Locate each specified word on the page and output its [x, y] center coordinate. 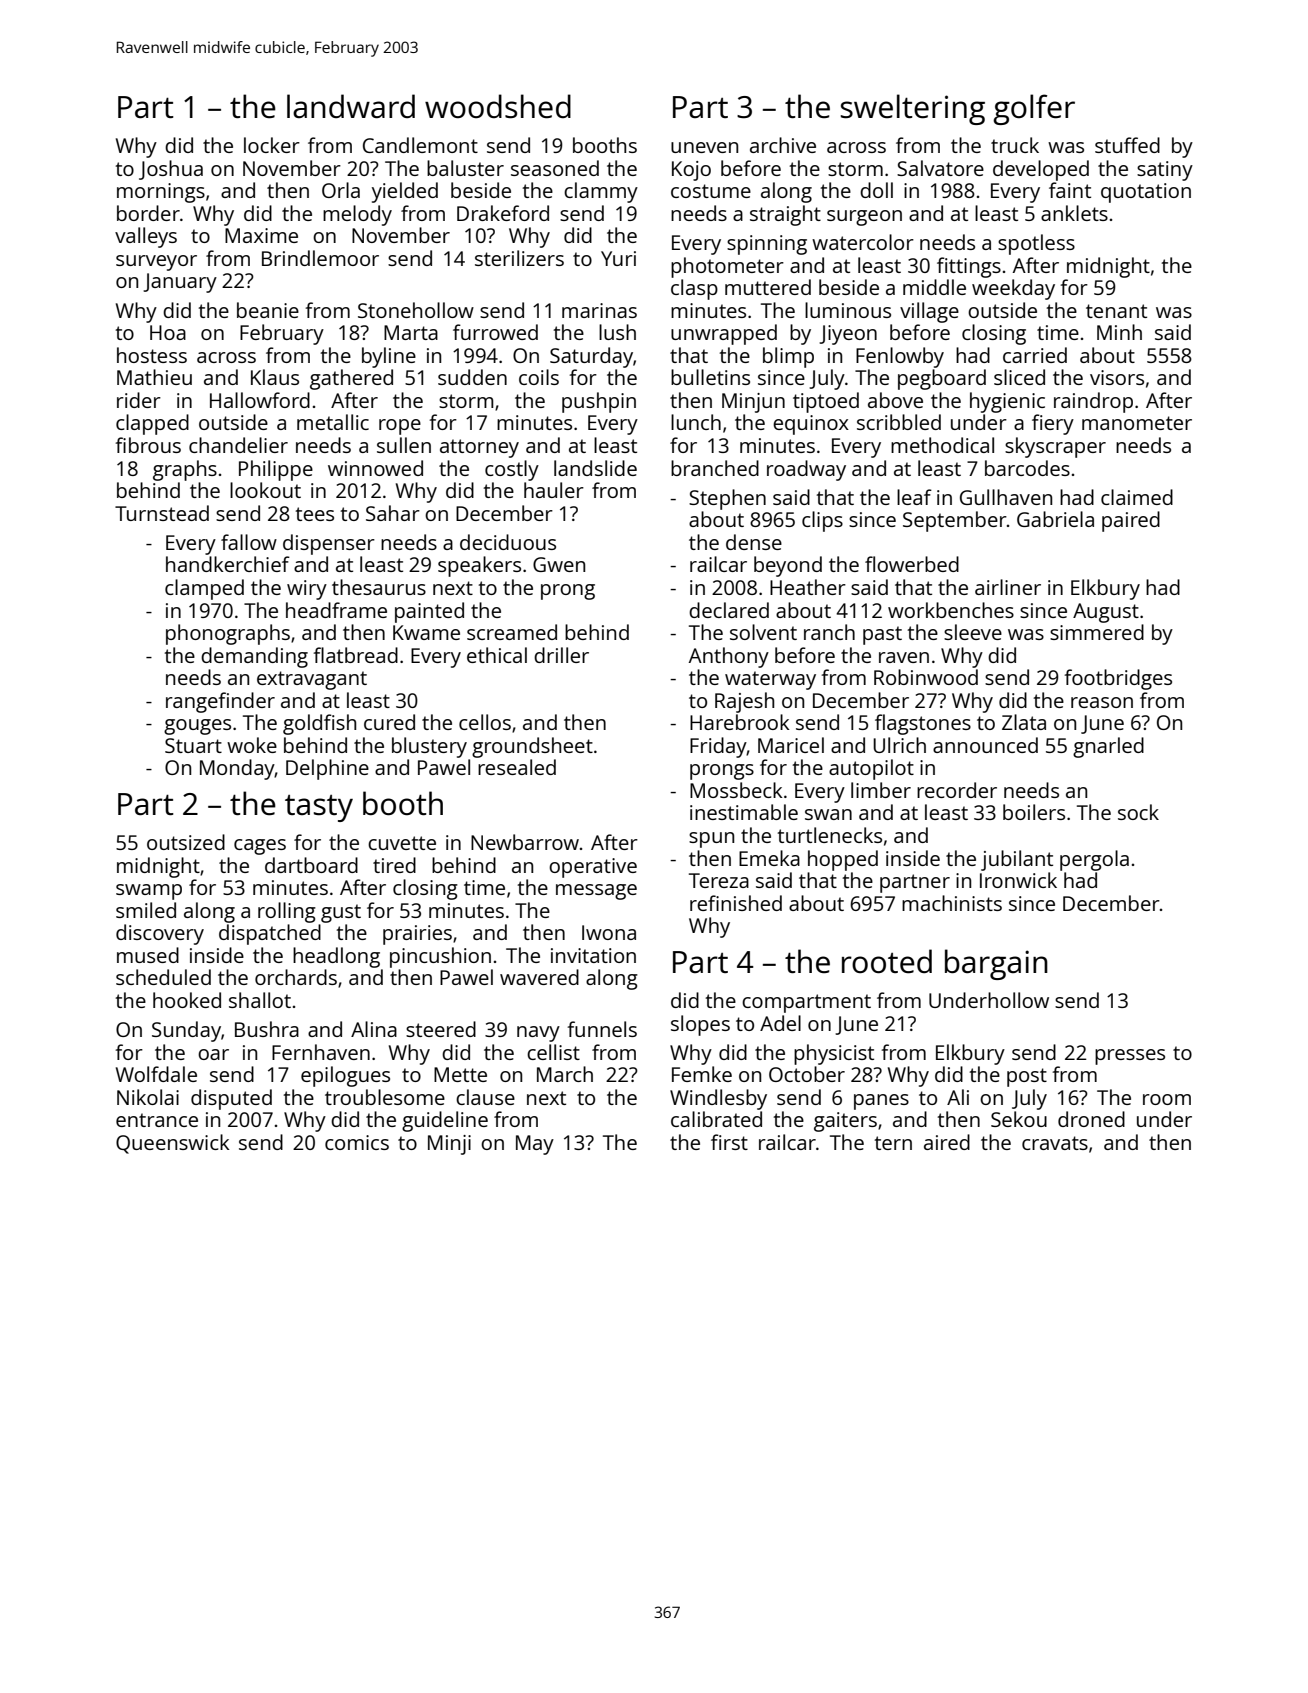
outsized [186, 842]
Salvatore [940, 168]
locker [272, 145]
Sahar [393, 513]
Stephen [727, 499]
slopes [700, 1025]
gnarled [1108, 747]
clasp [694, 289]
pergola [1094, 860]
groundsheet [532, 747]
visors [1117, 377]
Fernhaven [321, 1052]
